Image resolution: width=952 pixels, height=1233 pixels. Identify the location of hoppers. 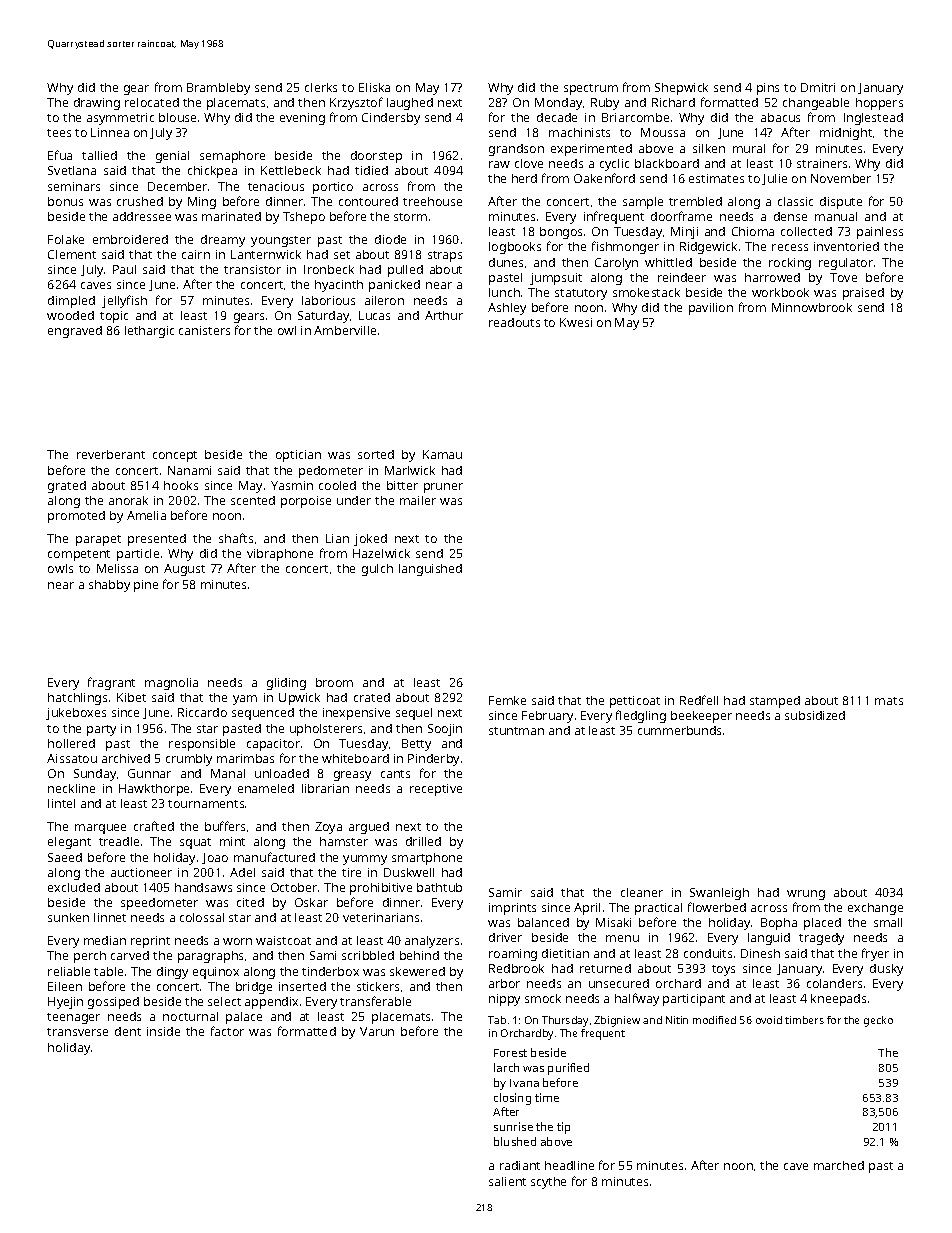
(879, 104).
